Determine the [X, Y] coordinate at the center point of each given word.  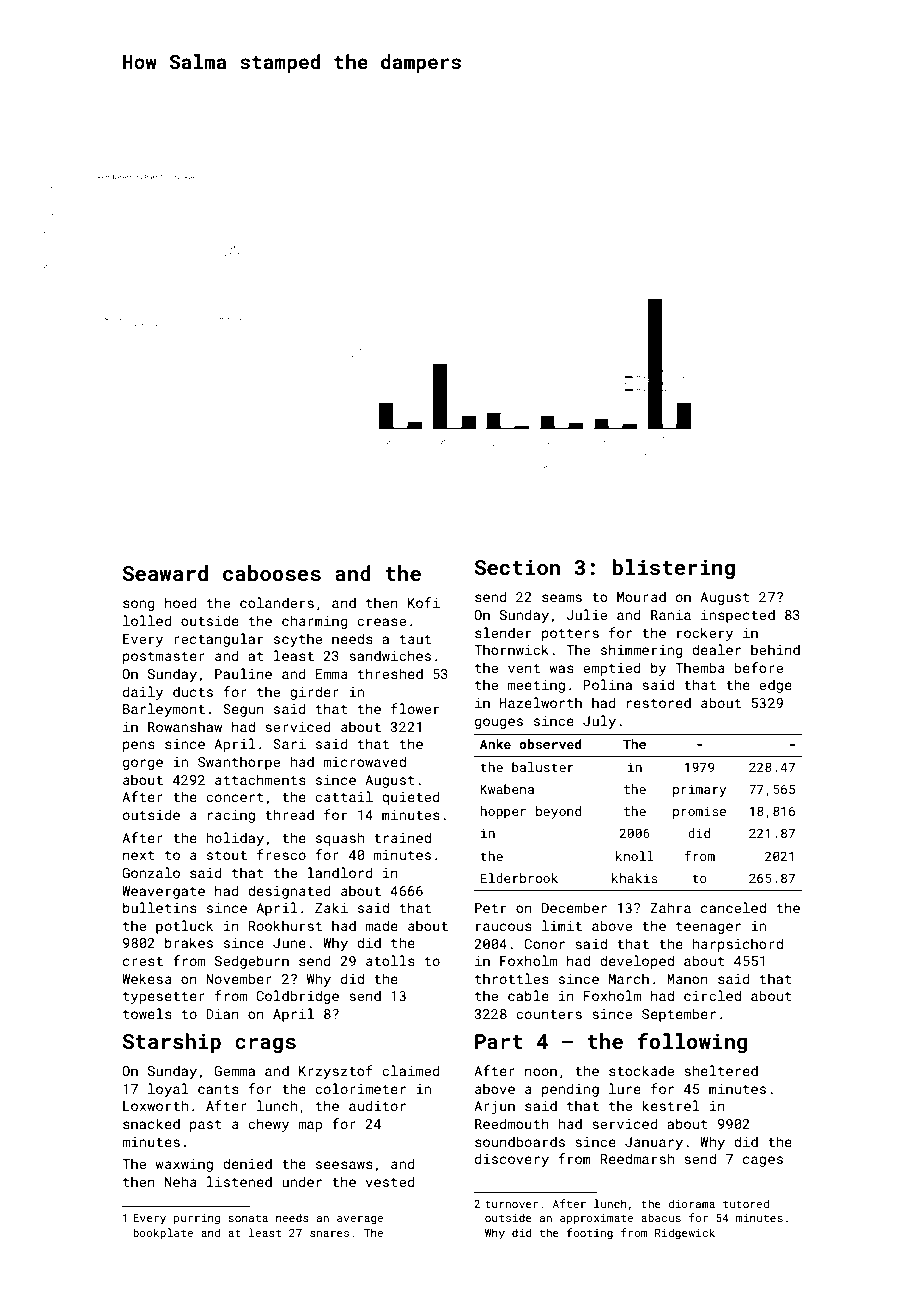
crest [143, 961]
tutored [746, 1203]
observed [550, 744]
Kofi [424, 602]
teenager [708, 928]
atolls [390, 960]
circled [712, 995]
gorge [143, 764]
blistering [673, 569]
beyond [558, 812]
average [360, 1220]
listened [239, 1181]
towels [147, 1013]
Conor [544, 944]
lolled [147, 620]
